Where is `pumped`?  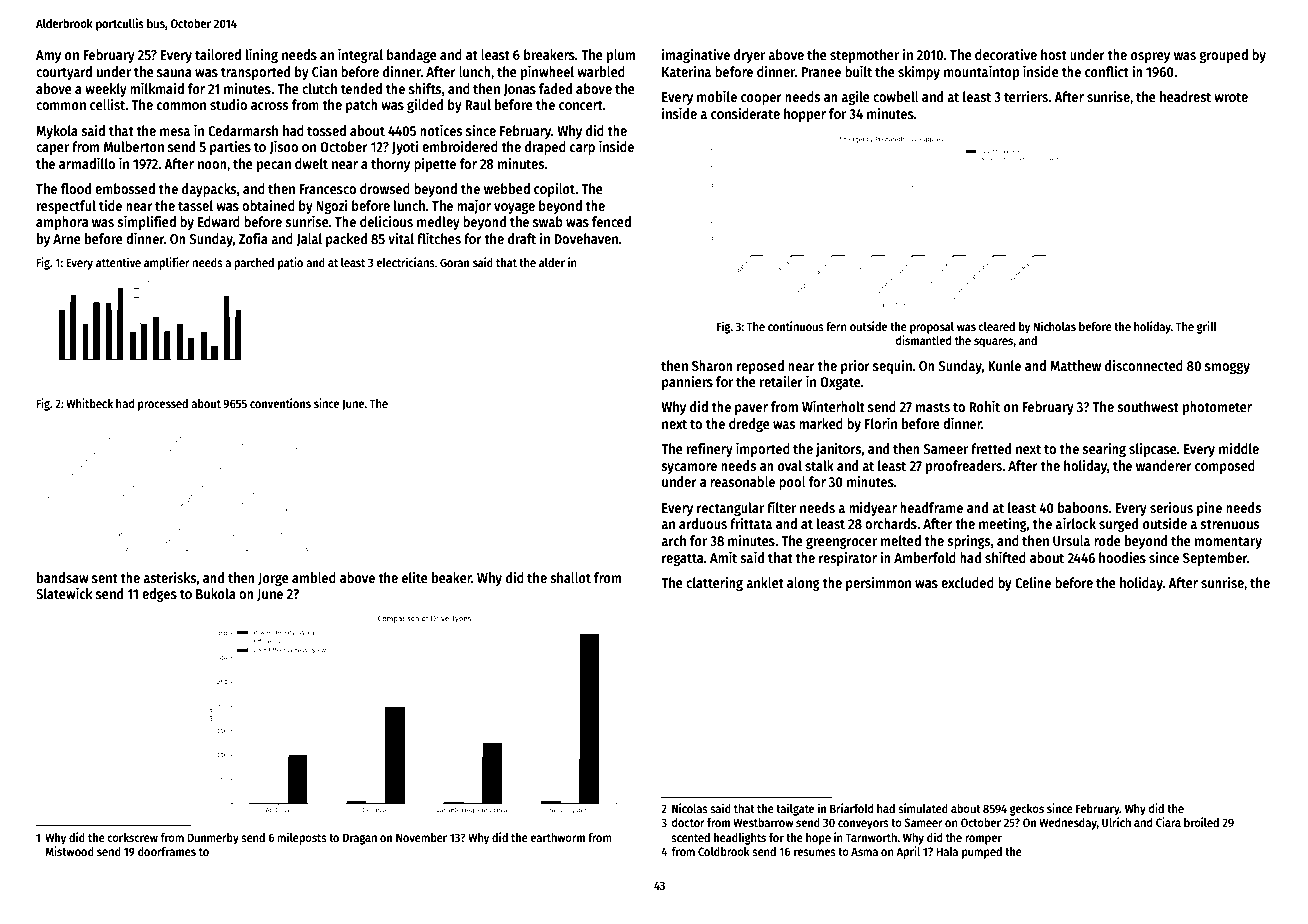 pumped is located at coordinates (982, 853).
